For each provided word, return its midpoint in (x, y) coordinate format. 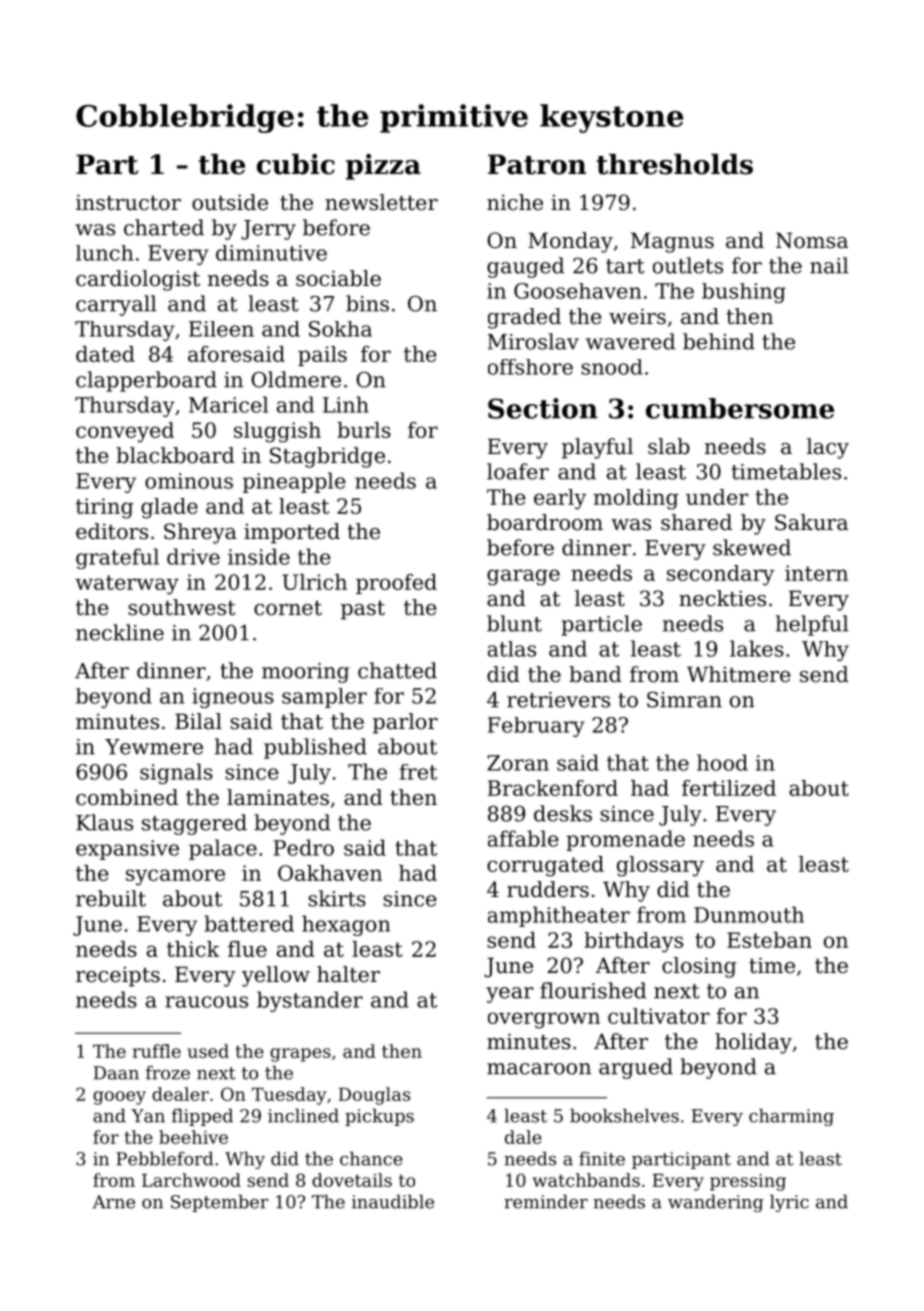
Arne (114, 1202)
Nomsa (812, 240)
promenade (625, 840)
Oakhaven (330, 873)
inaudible (393, 1201)
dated (105, 354)
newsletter (381, 202)
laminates (278, 797)
